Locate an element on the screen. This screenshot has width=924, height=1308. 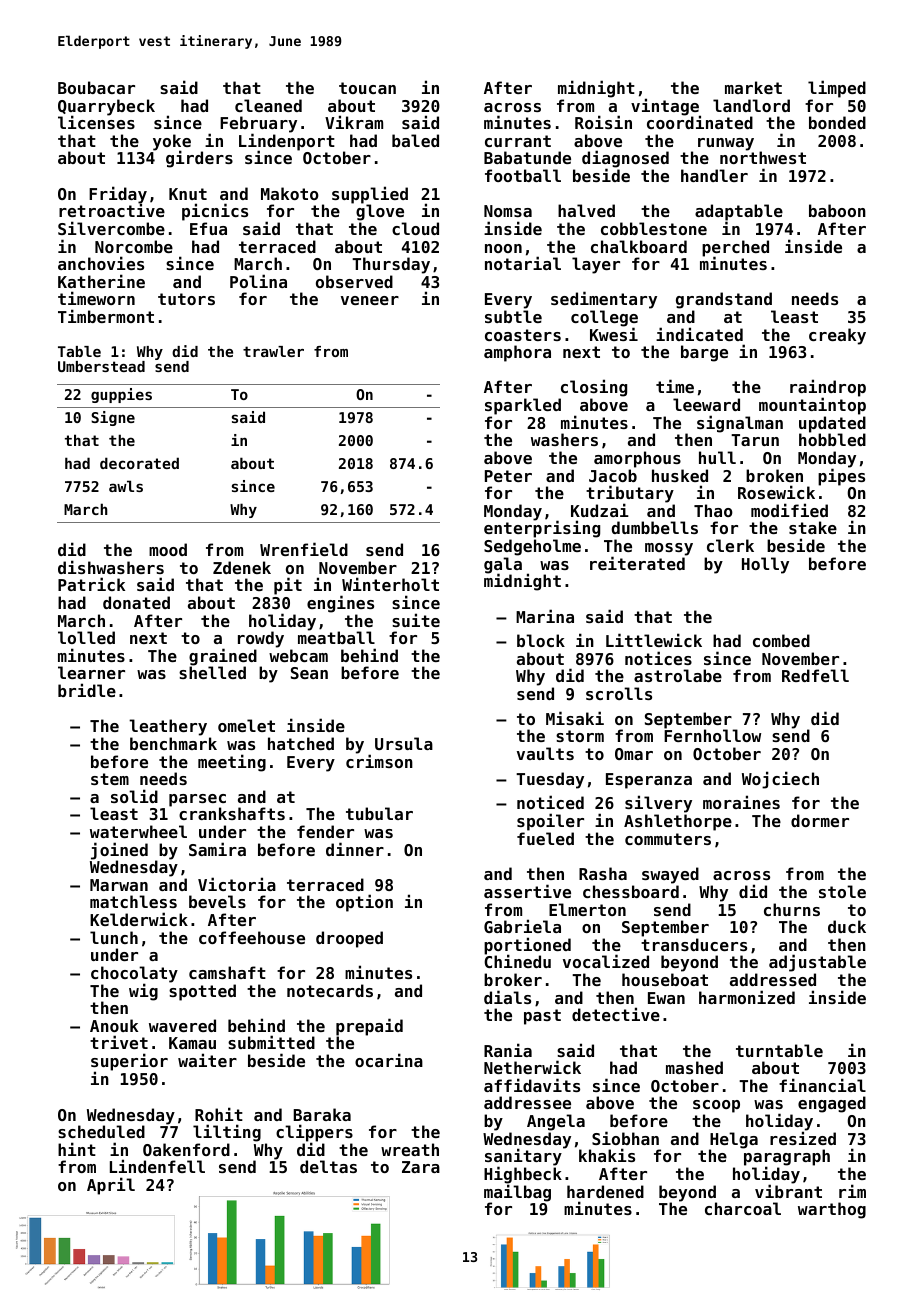
sparkled is located at coordinates (523, 406).
